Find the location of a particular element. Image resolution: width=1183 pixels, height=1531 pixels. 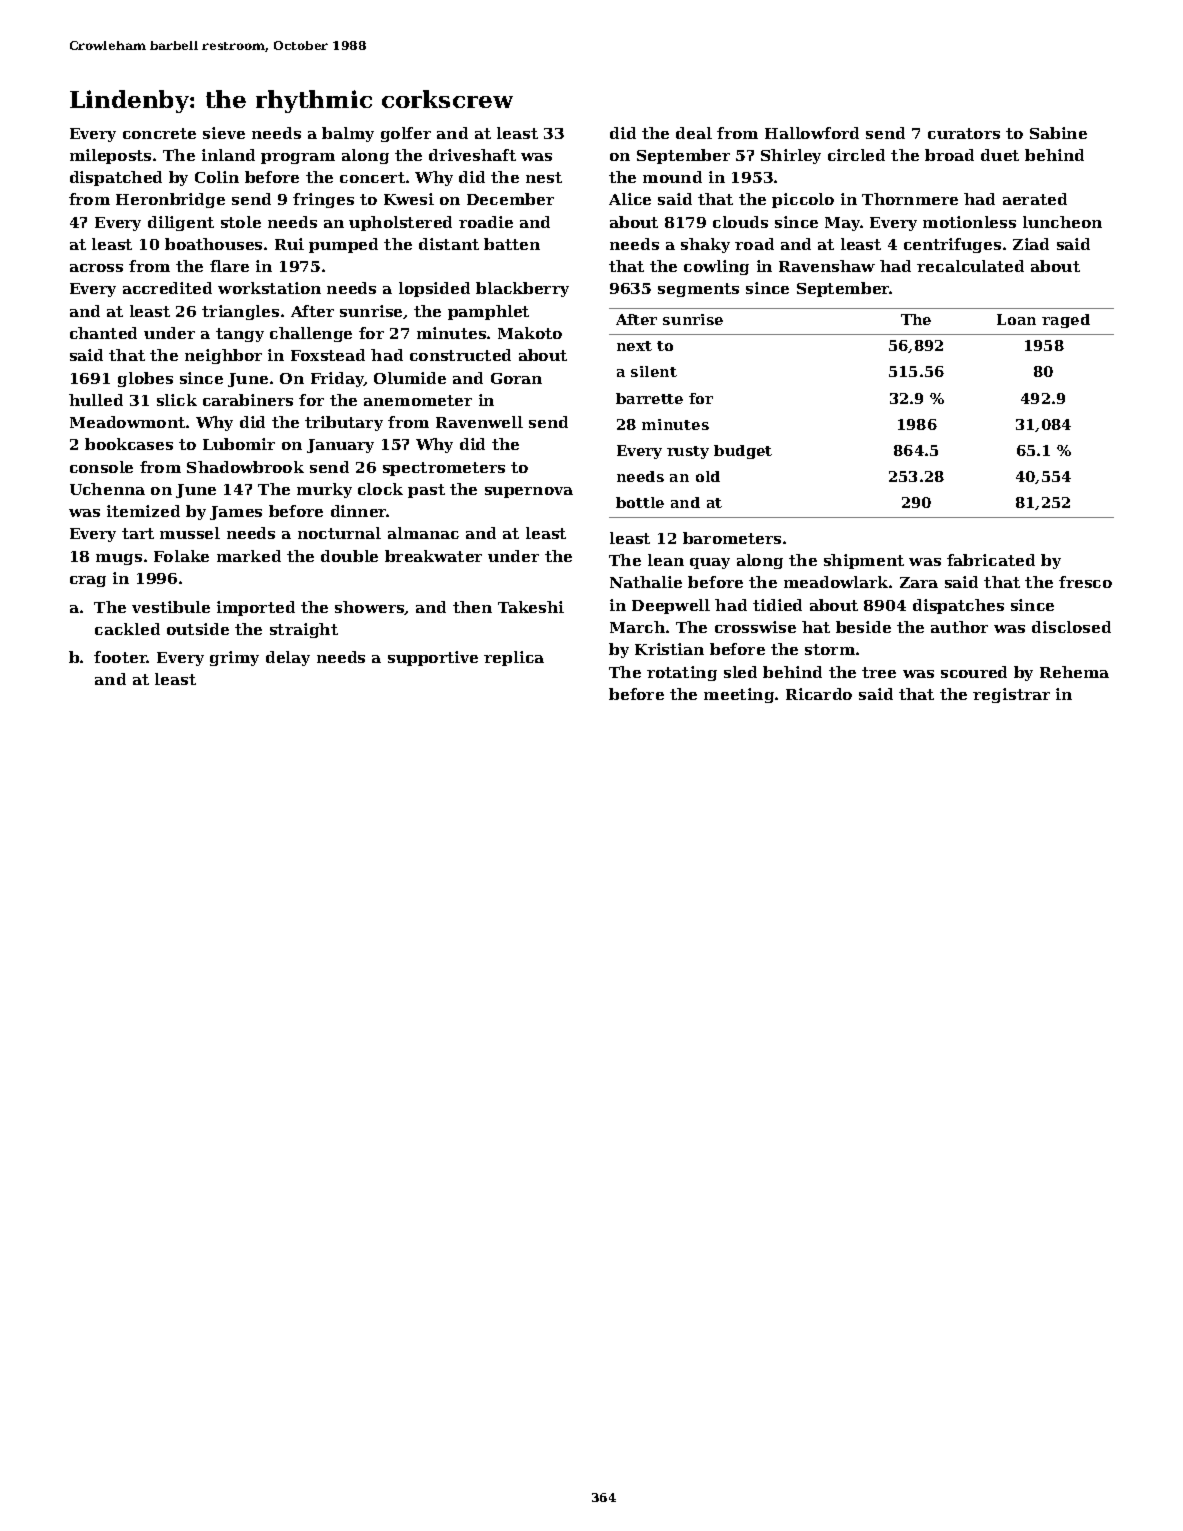

December is located at coordinates (510, 199).
